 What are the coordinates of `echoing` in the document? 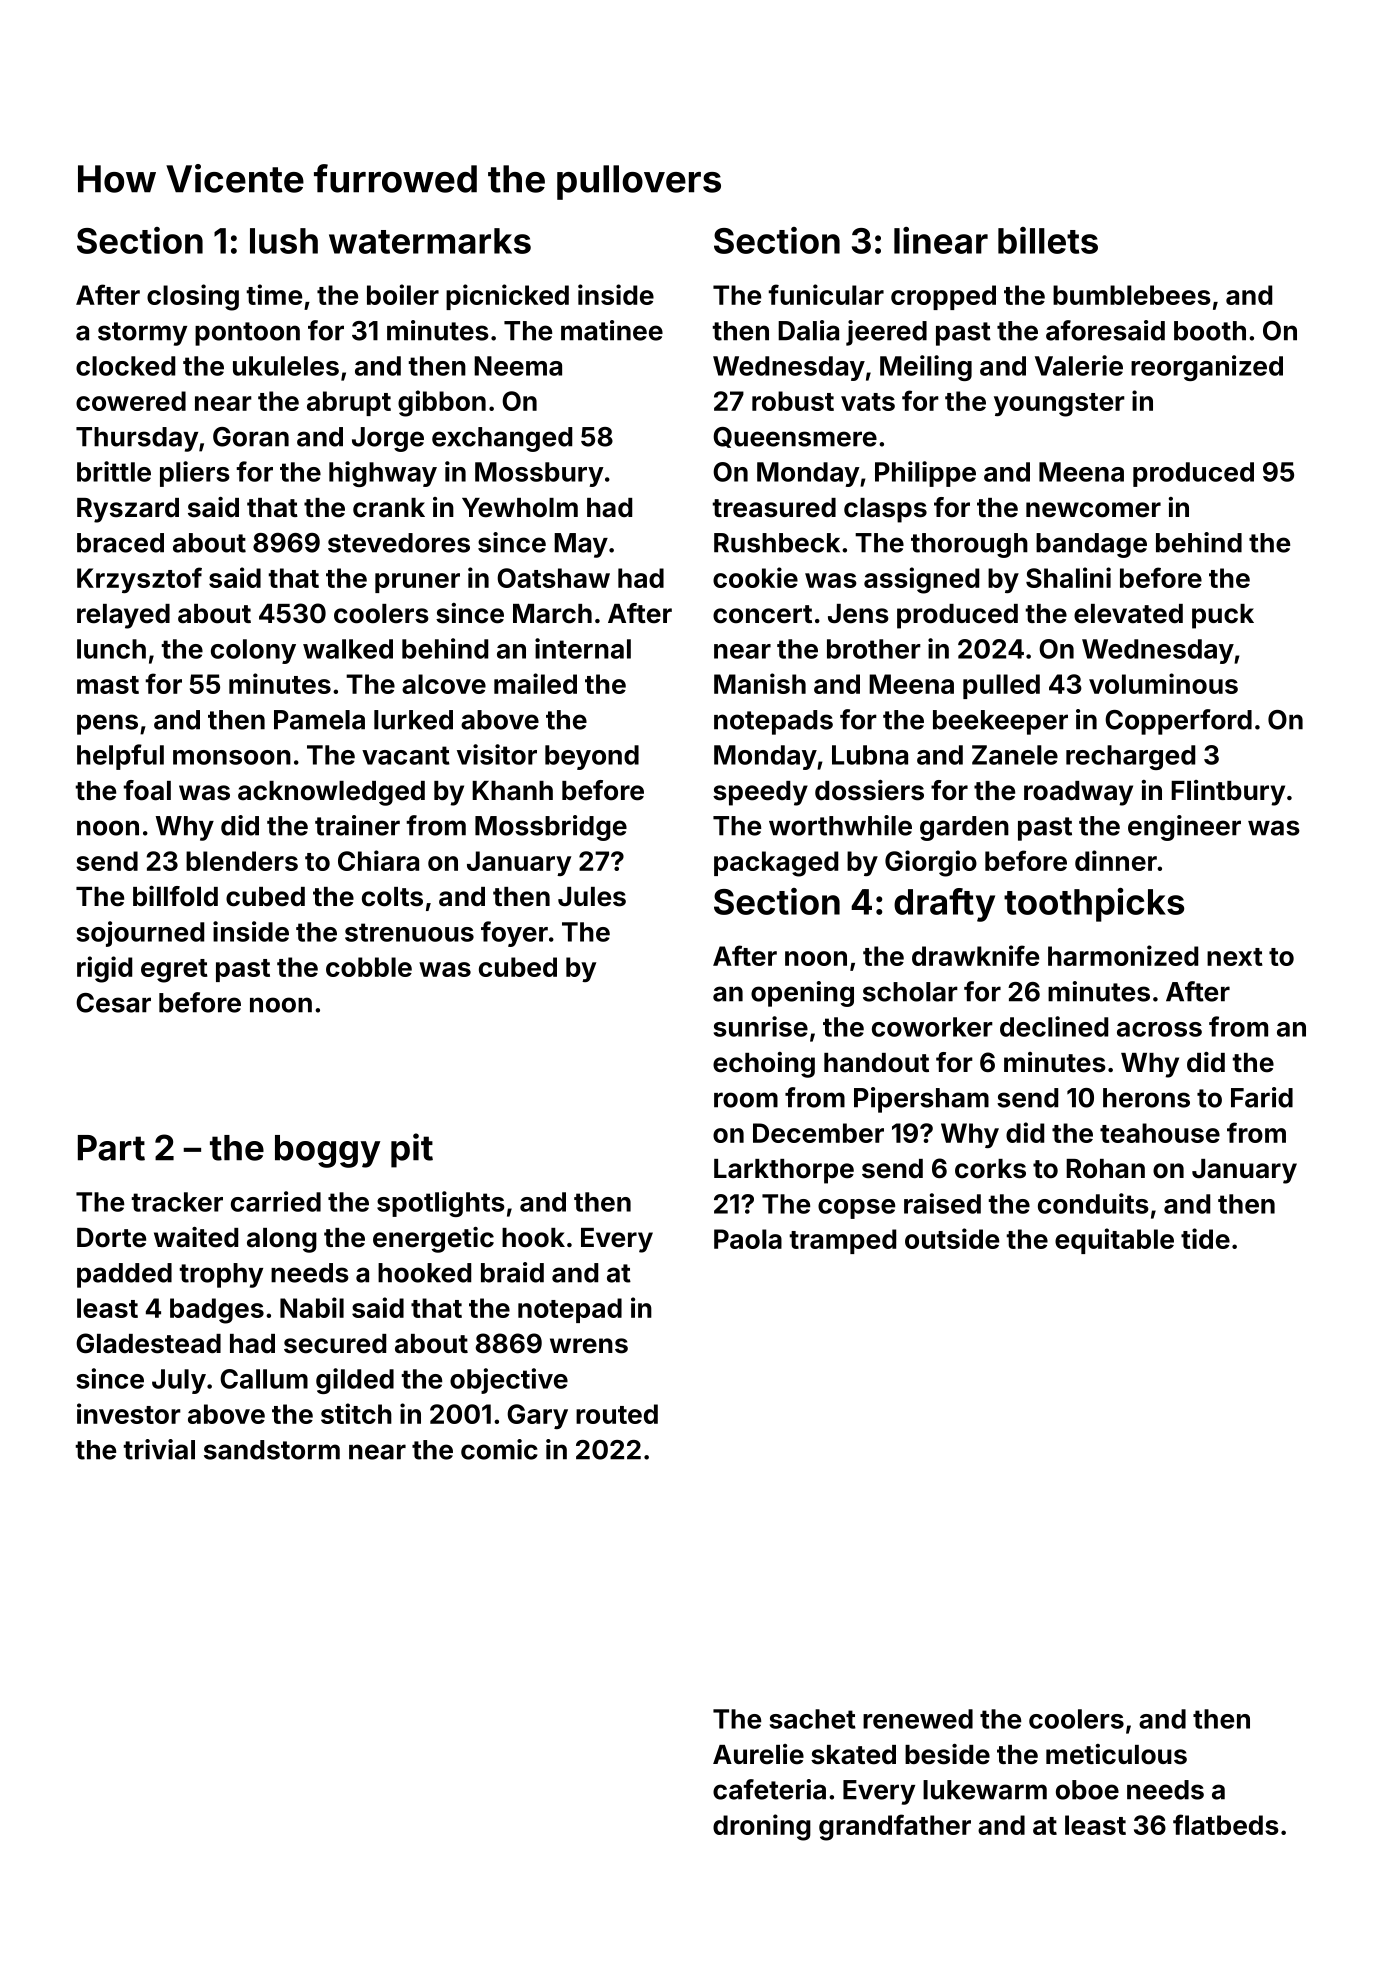 It's located at (764, 1065).
